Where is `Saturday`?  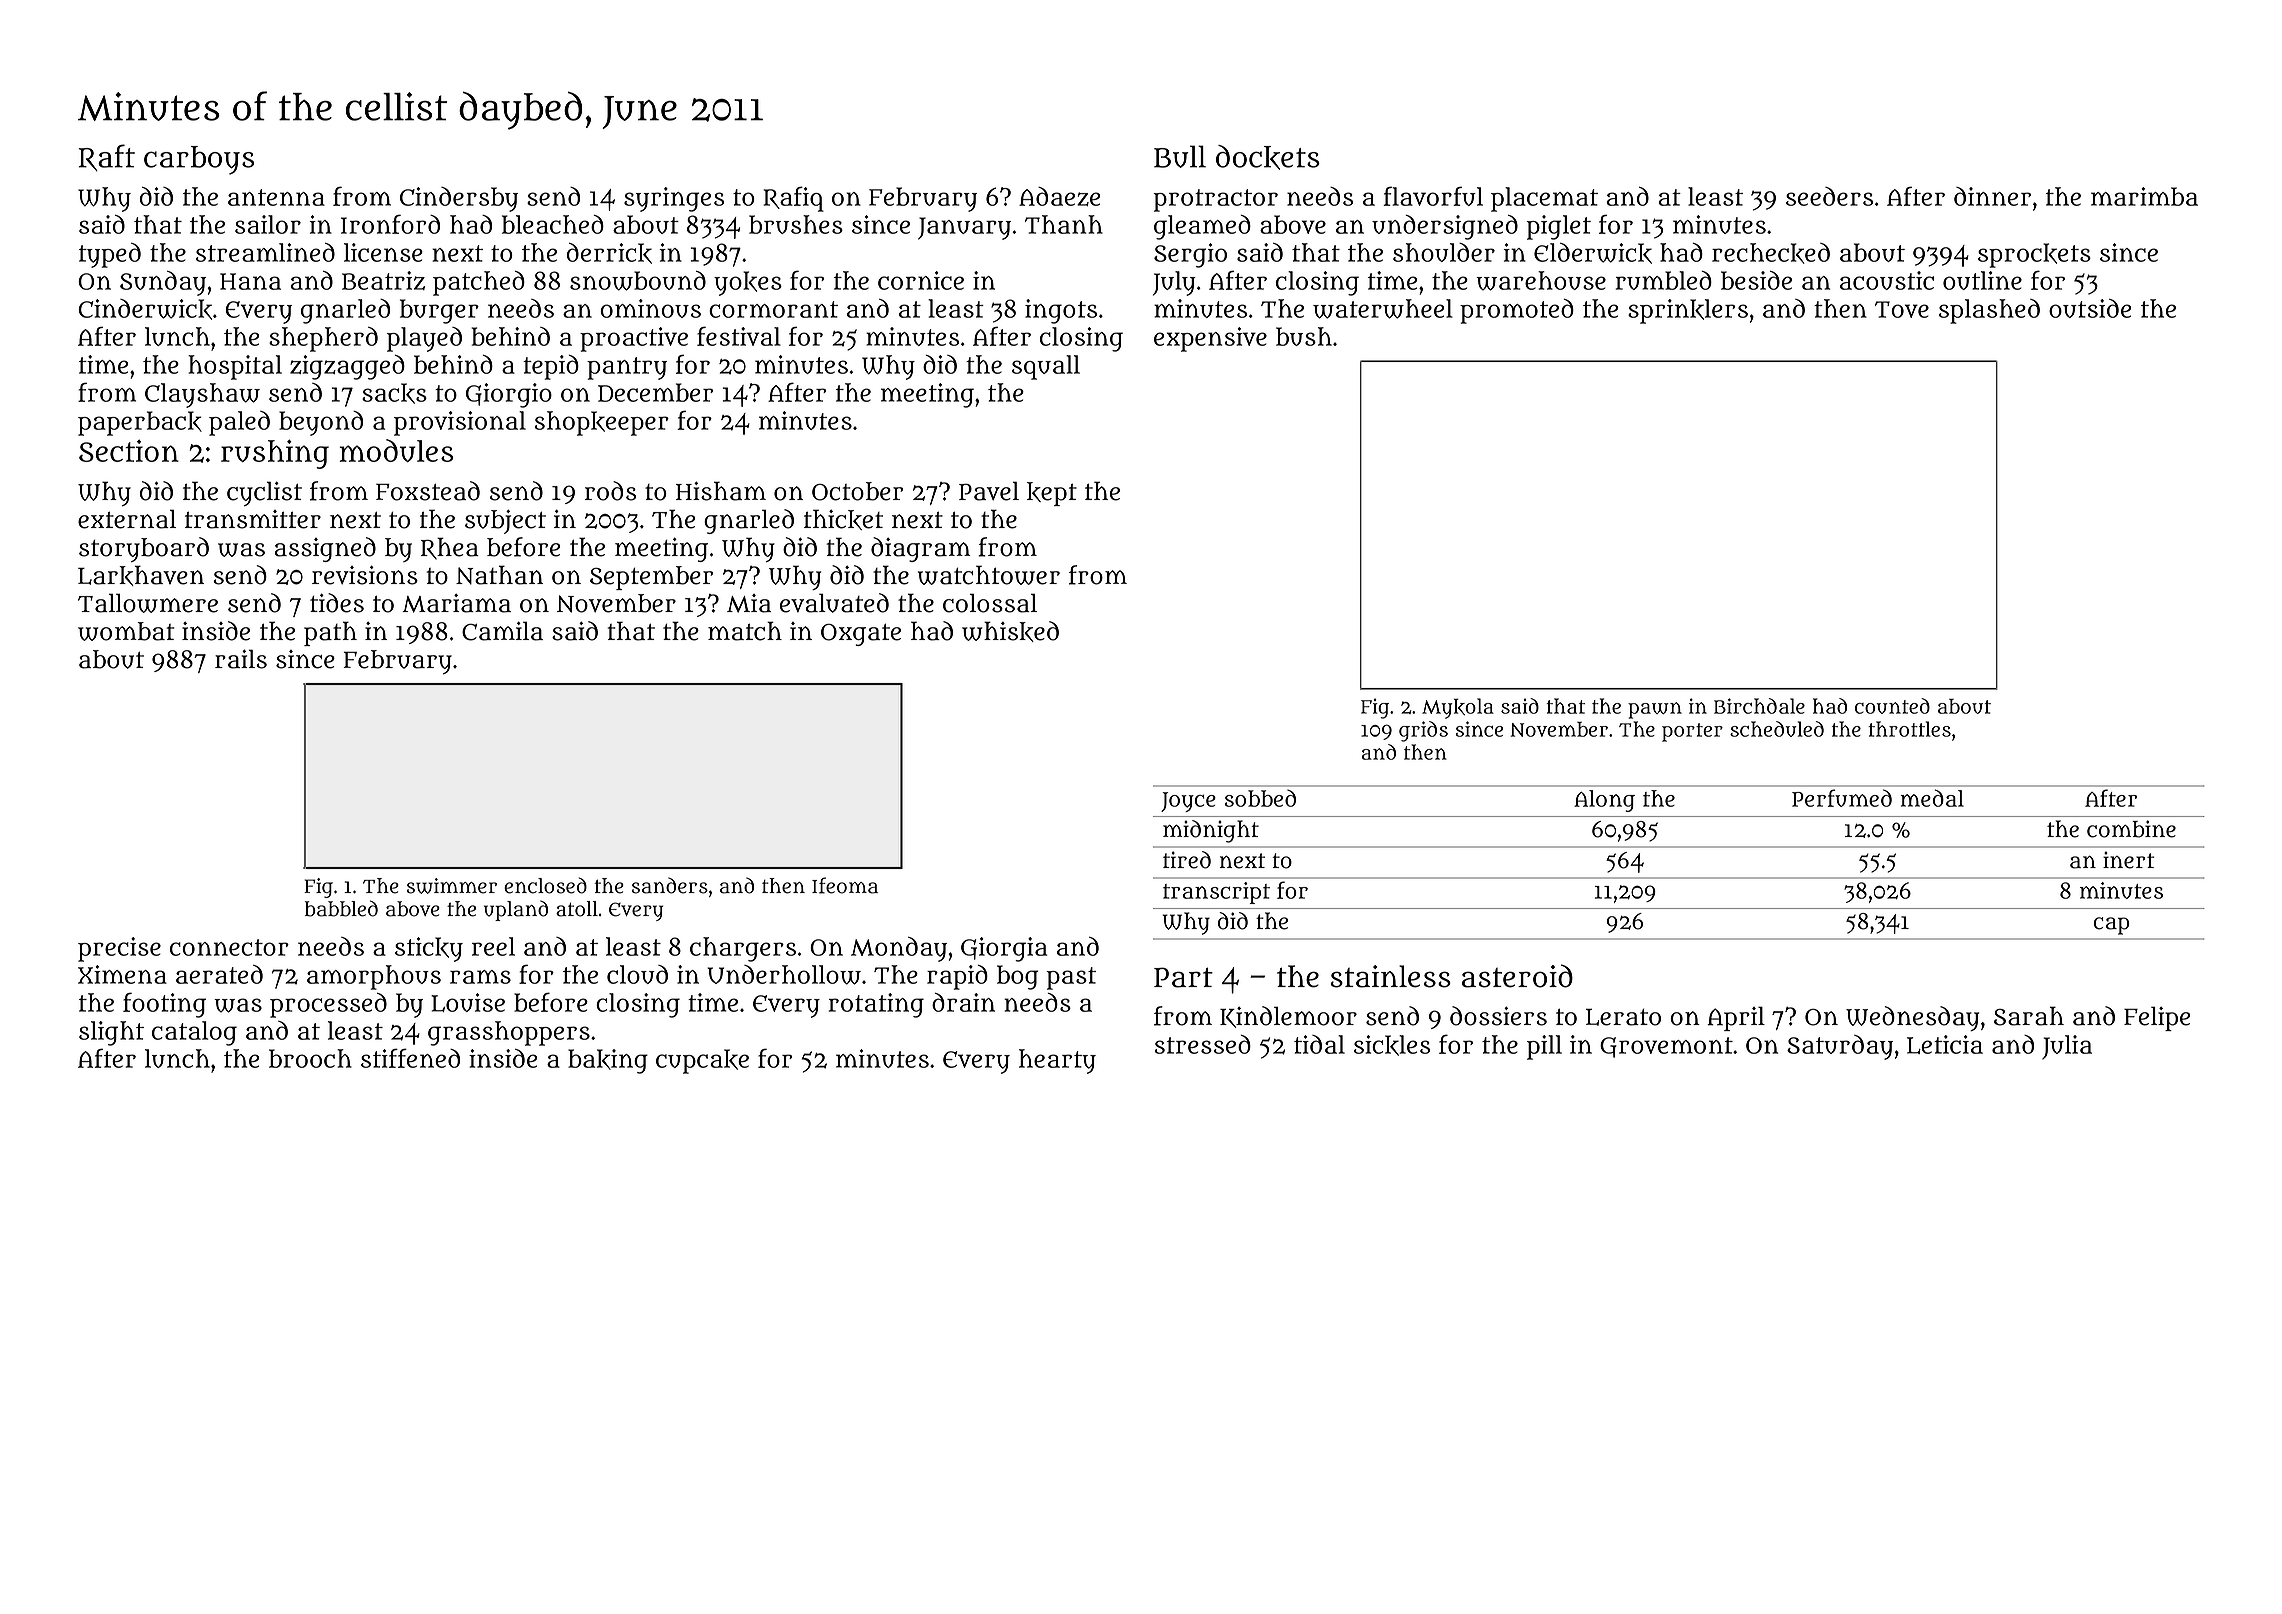 Saturday is located at coordinates (1840, 1047).
